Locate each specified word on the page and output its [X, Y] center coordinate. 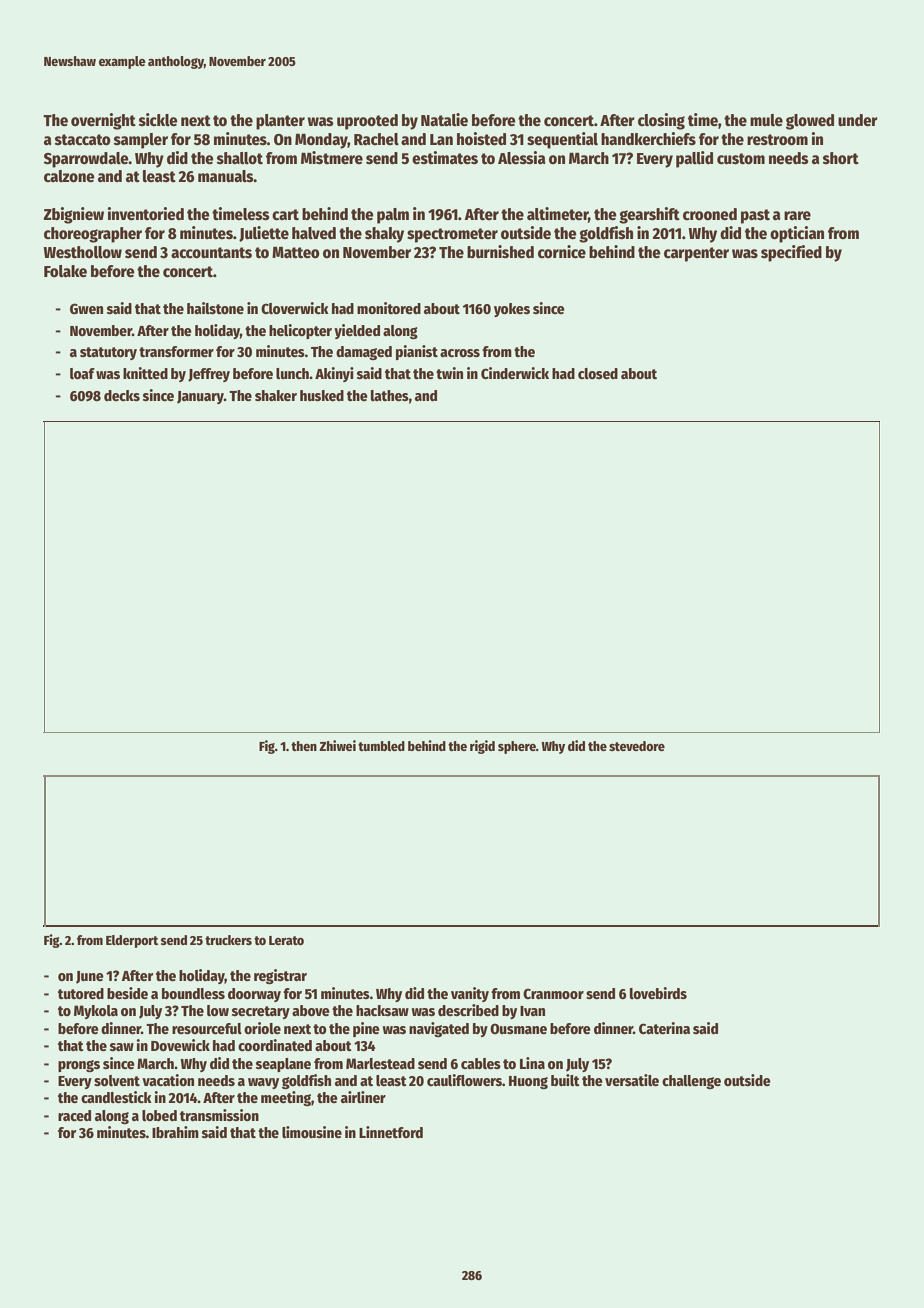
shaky [384, 235]
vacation [168, 1080]
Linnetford [391, 1132]
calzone [69, 176]
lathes [390, 395]
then [304, 746]
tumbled [381, 746]
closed [598, 373]
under [858, 120]
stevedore [637, 746]
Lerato [286, 940]
